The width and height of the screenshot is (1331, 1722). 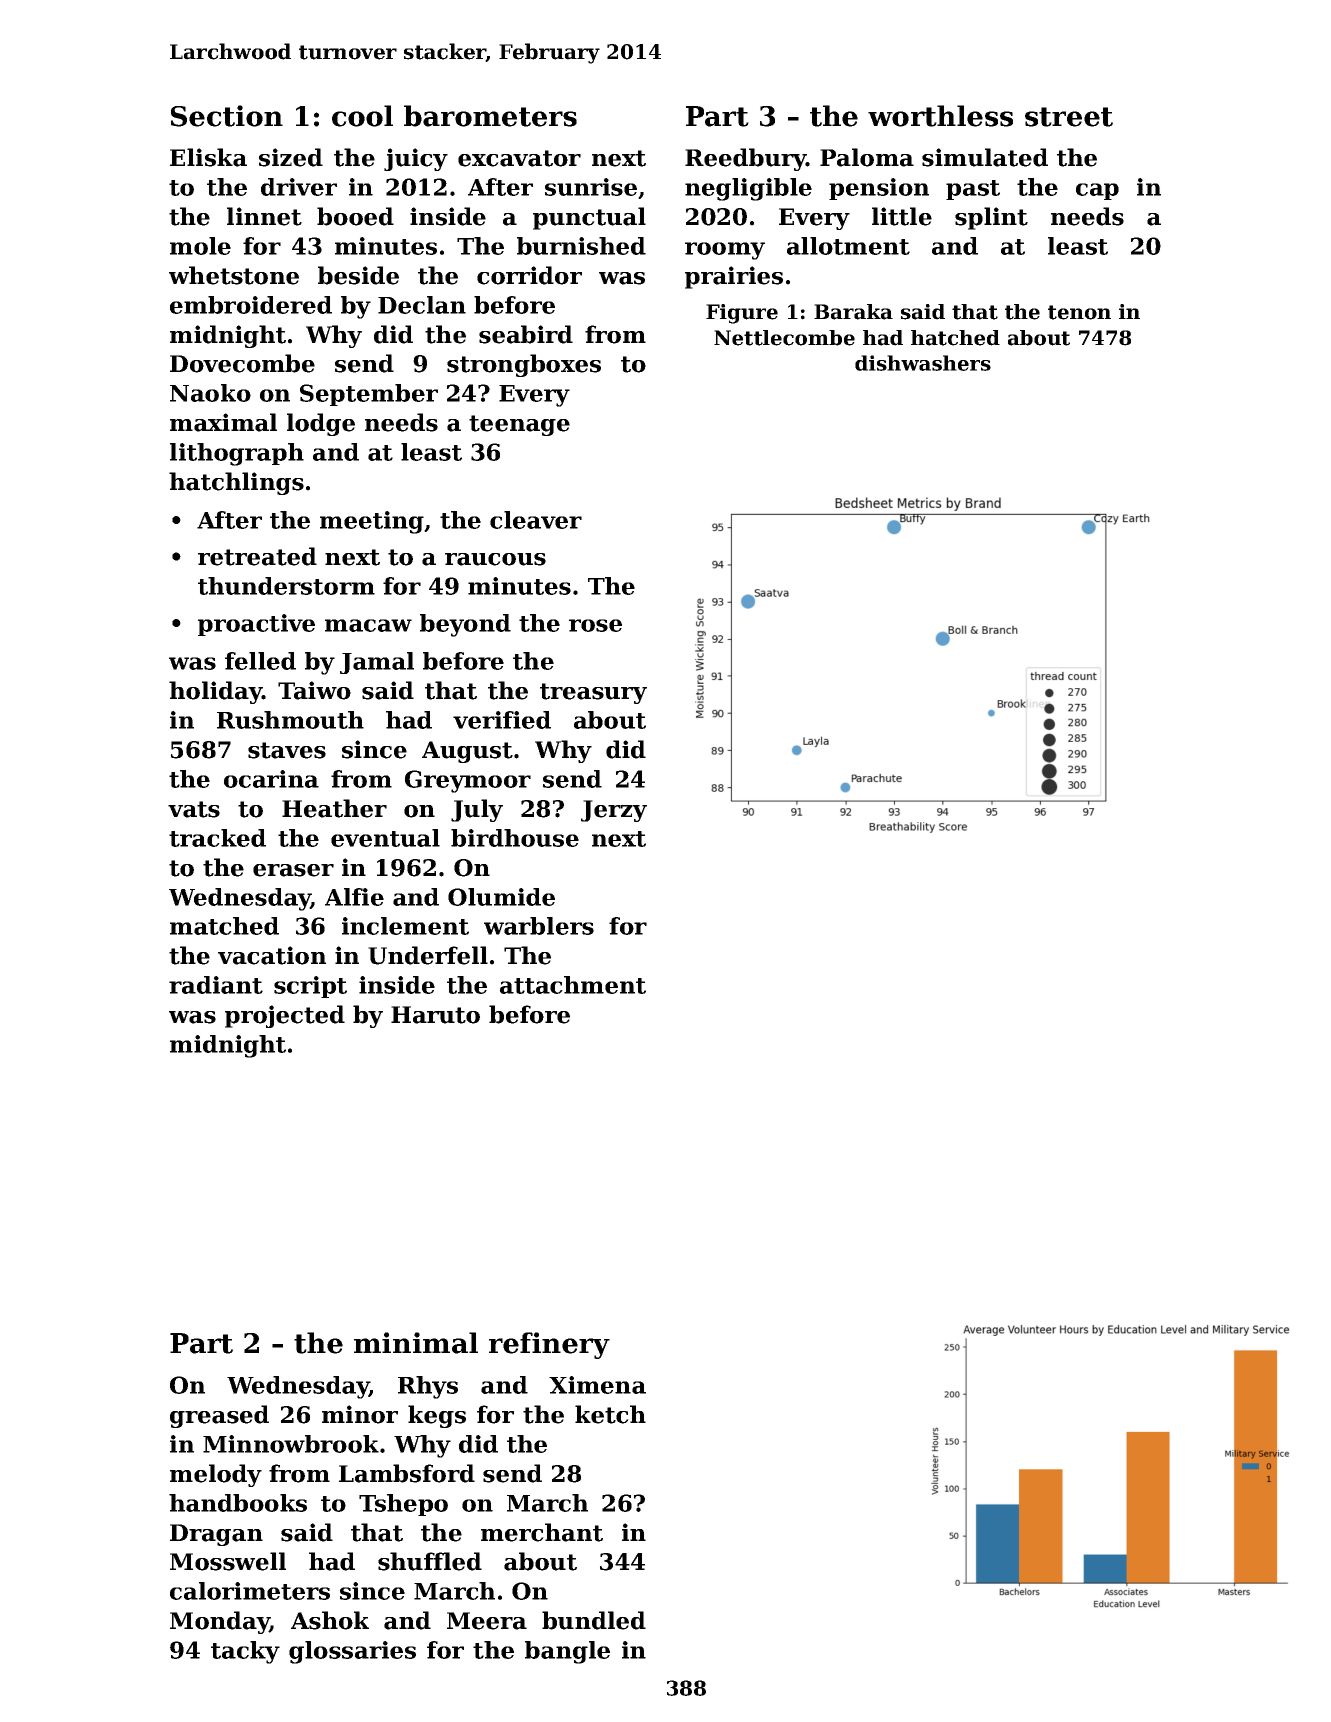 What do you see at coordinates (372, 522) in the screenshot?
I see `meeting` at bounding box center [372, 522].
